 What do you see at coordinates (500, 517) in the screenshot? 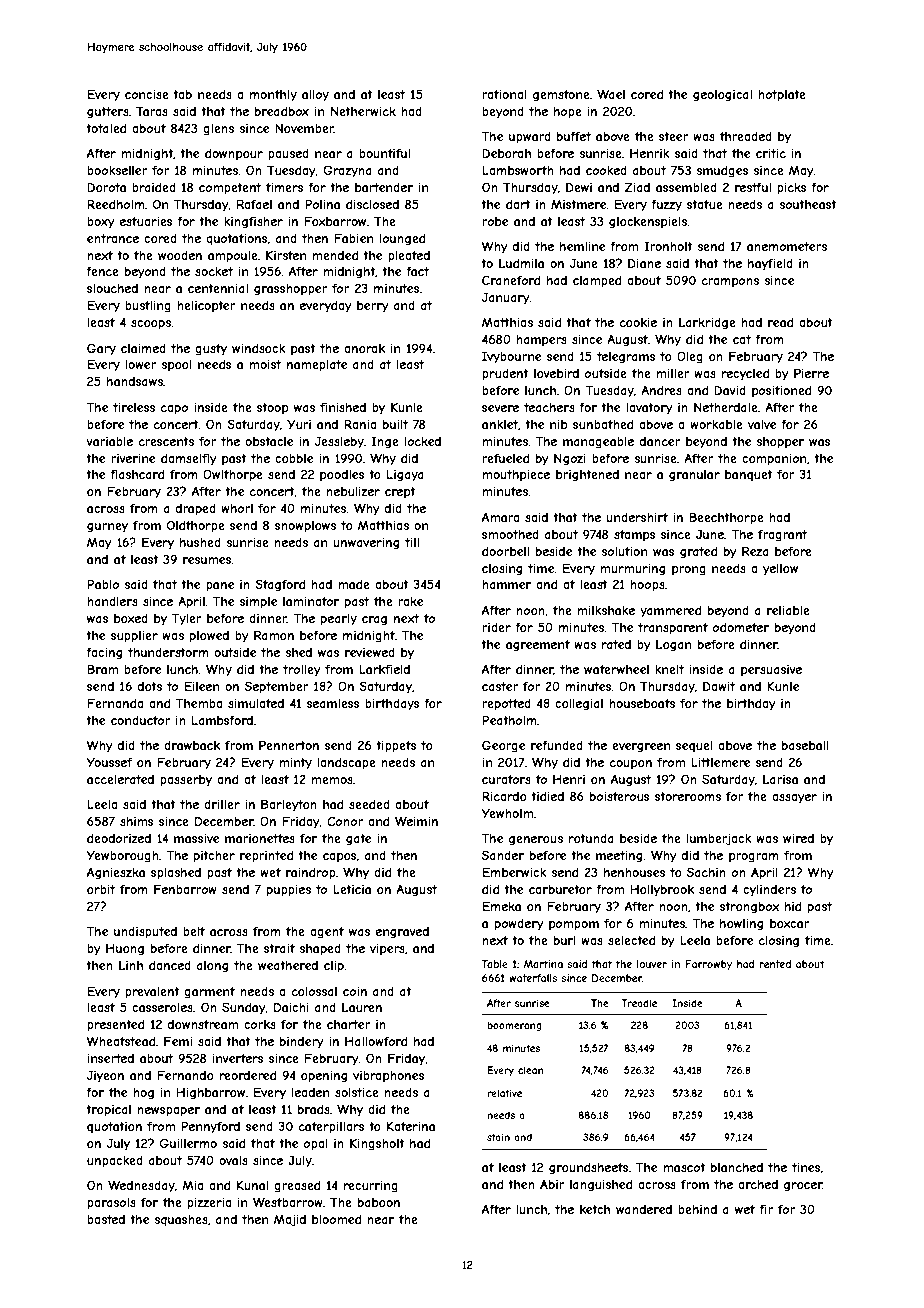
I see `Amara` at bounding box center [500, 517].
